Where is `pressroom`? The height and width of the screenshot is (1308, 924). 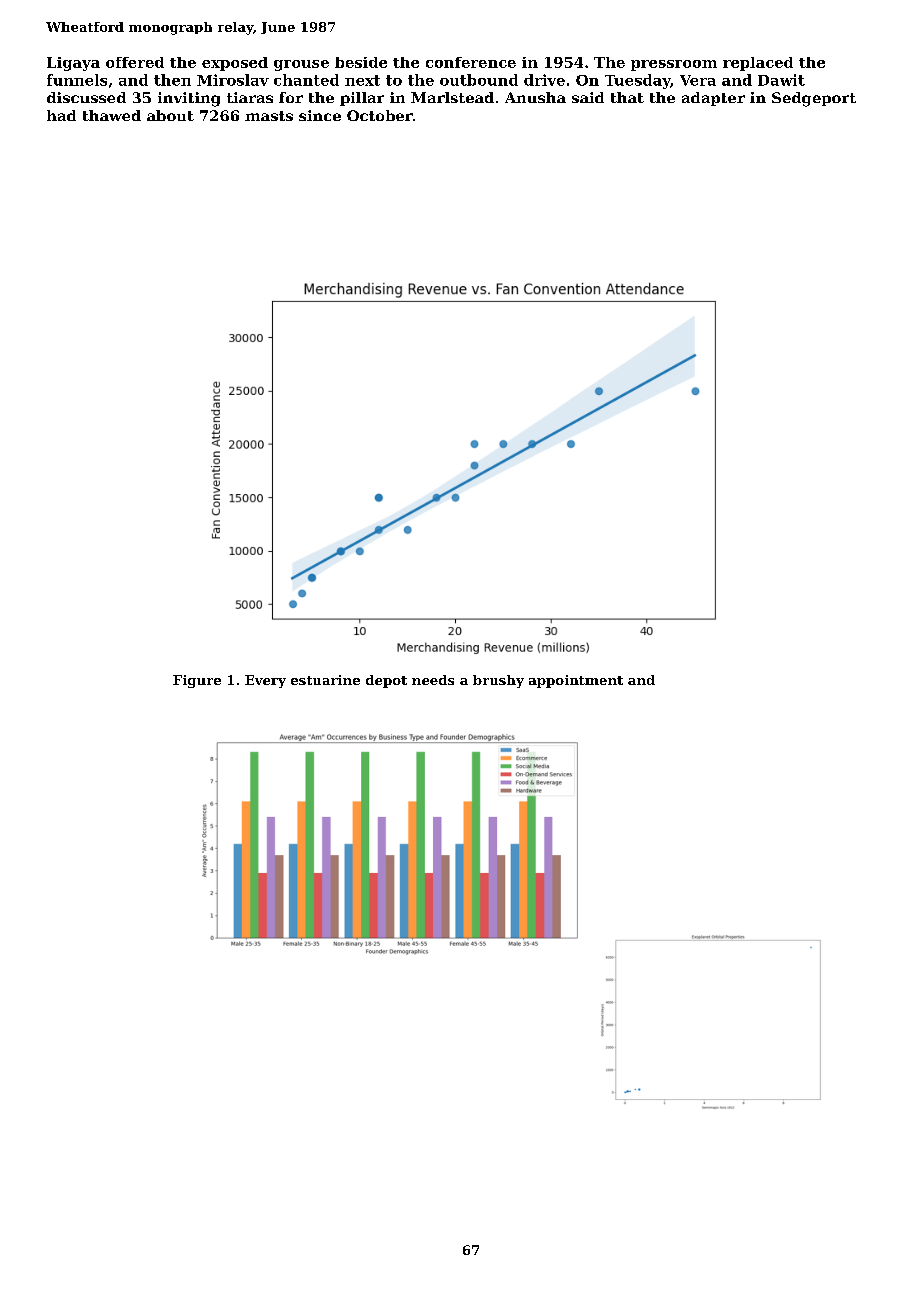
pressroom is located at coordinates (674, 65).
